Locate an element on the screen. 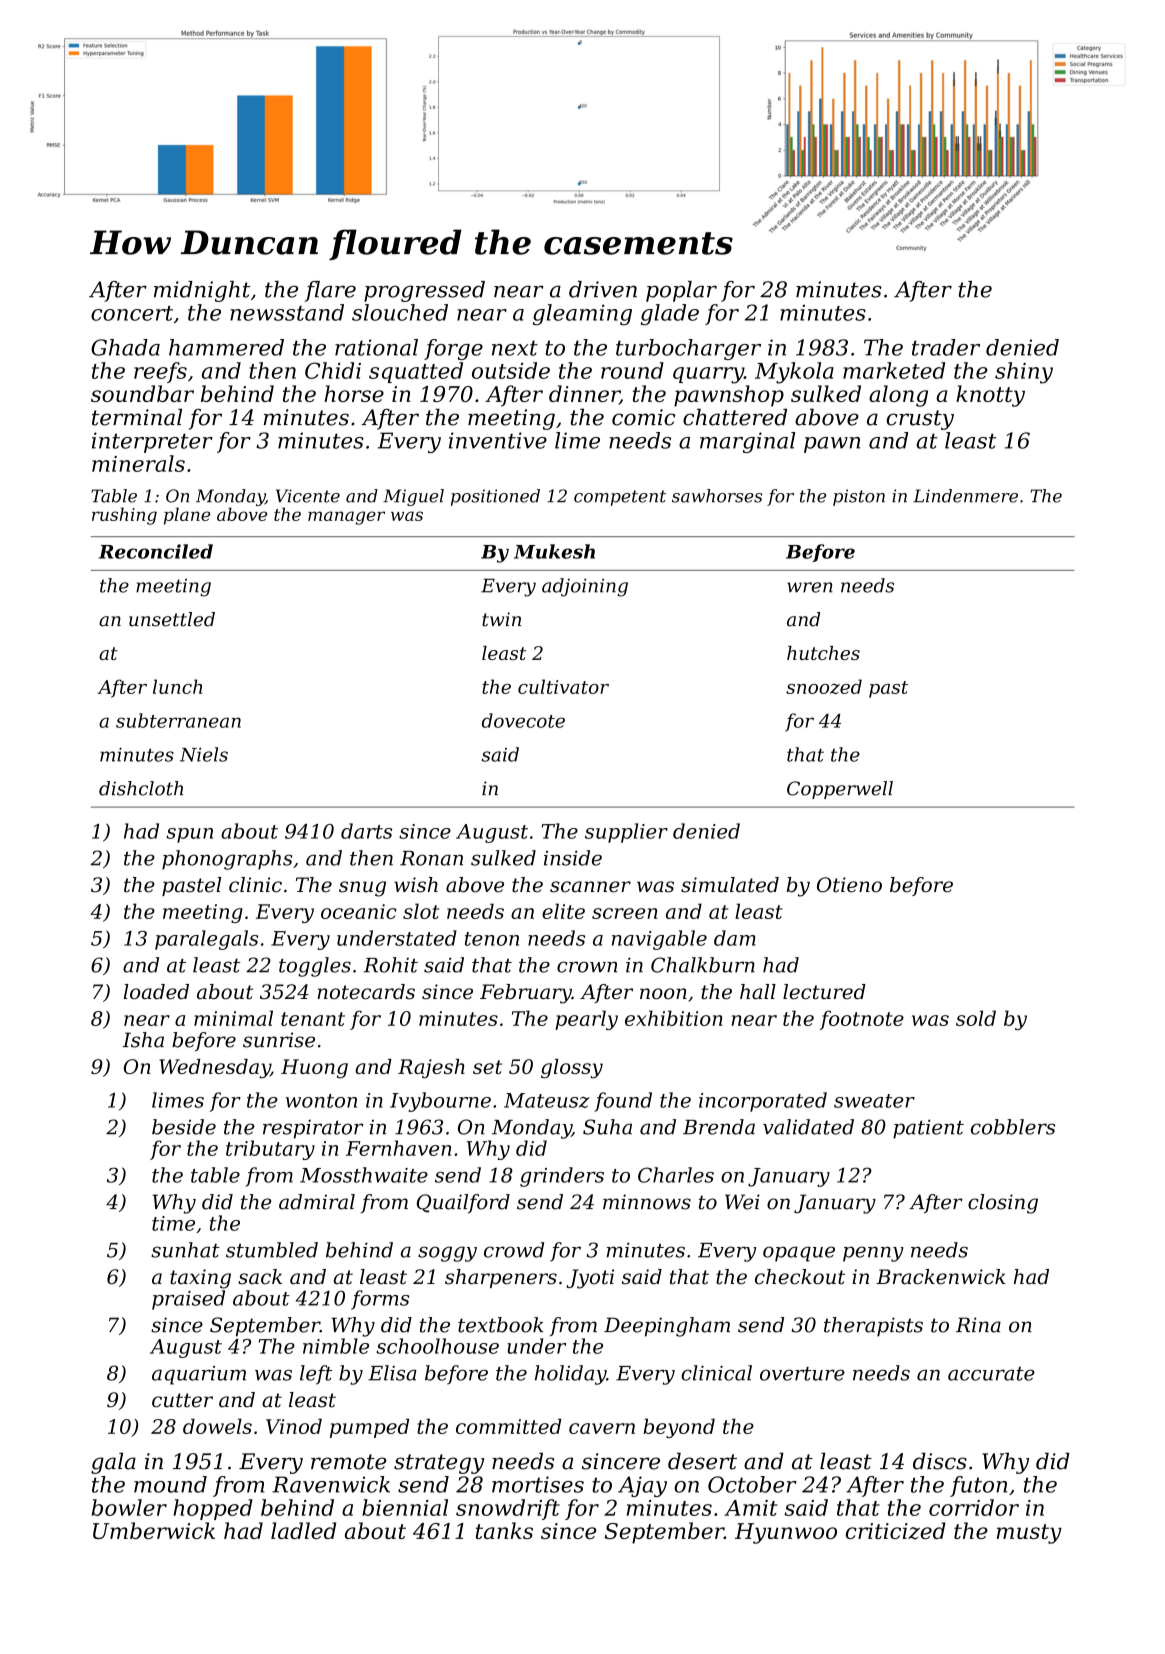  checkout is located at coordinates (800, 1277).
